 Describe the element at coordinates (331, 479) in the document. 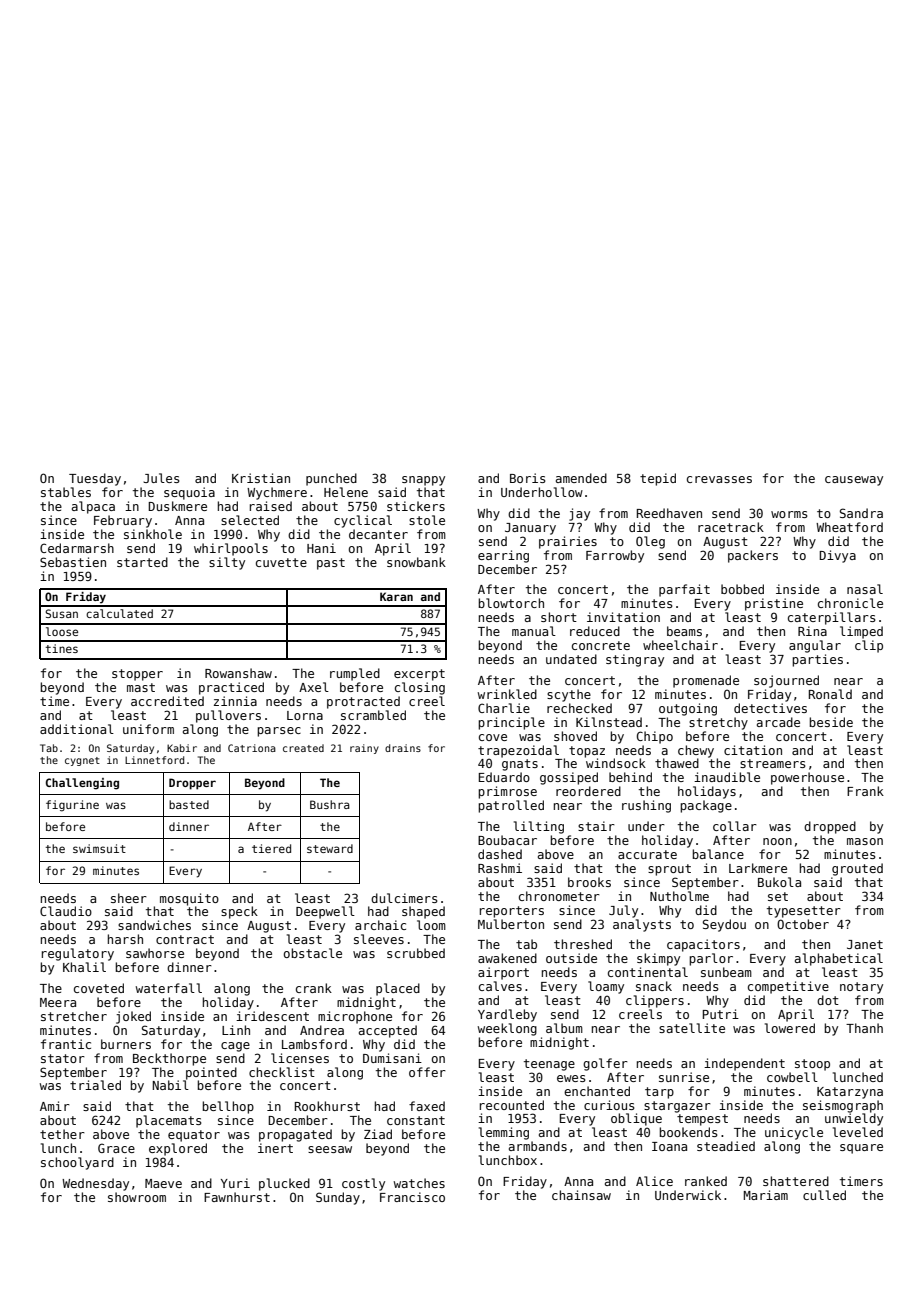

I see `punched` at that location.
